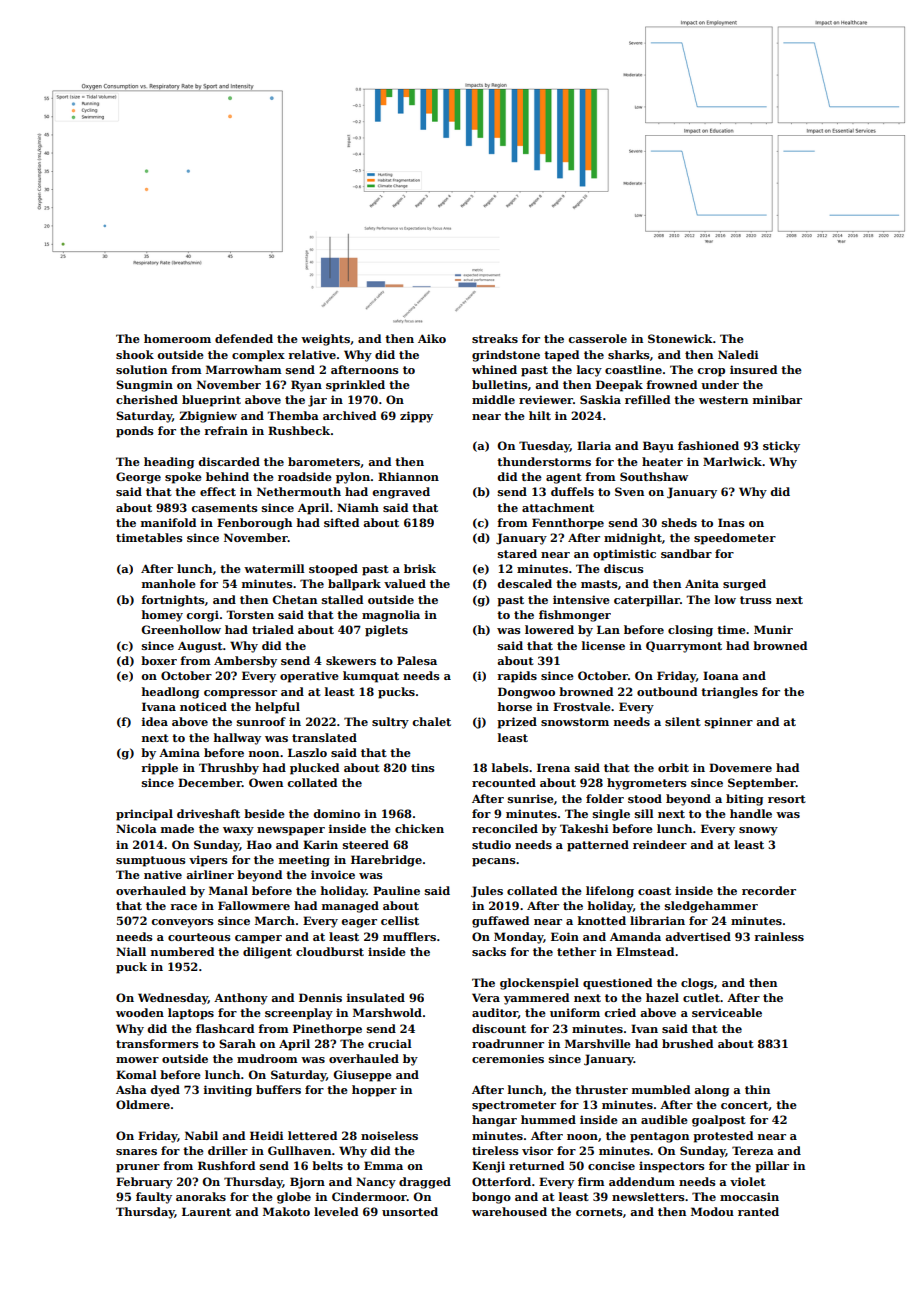 The image size is (924, 1308). Describe the element at coordinates (201, 1196) in the page. I see `anoraks` at that location.
